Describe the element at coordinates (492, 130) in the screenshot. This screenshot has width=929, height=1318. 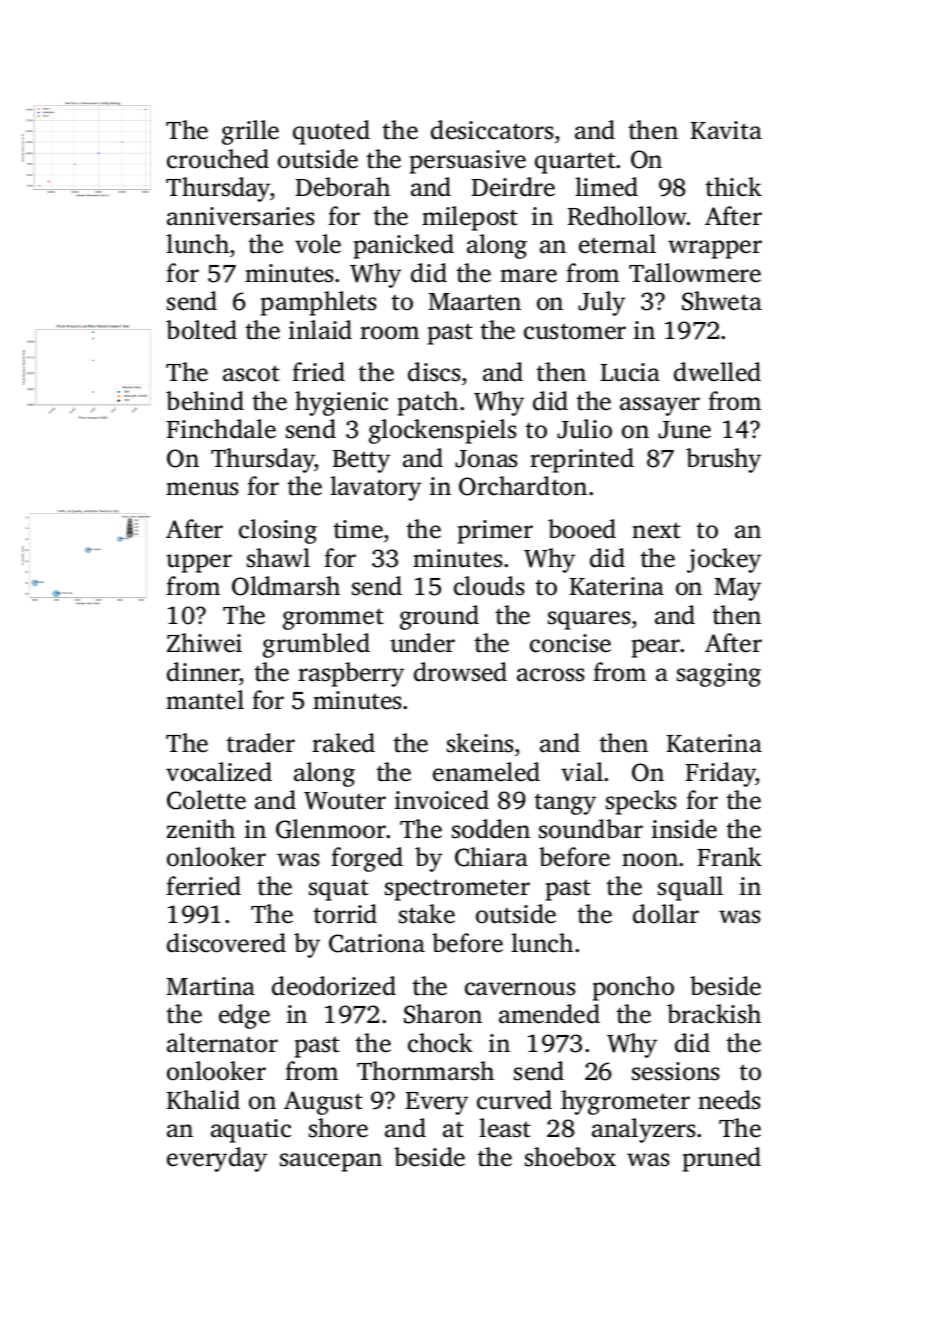
I see `desiccators` at that location.
